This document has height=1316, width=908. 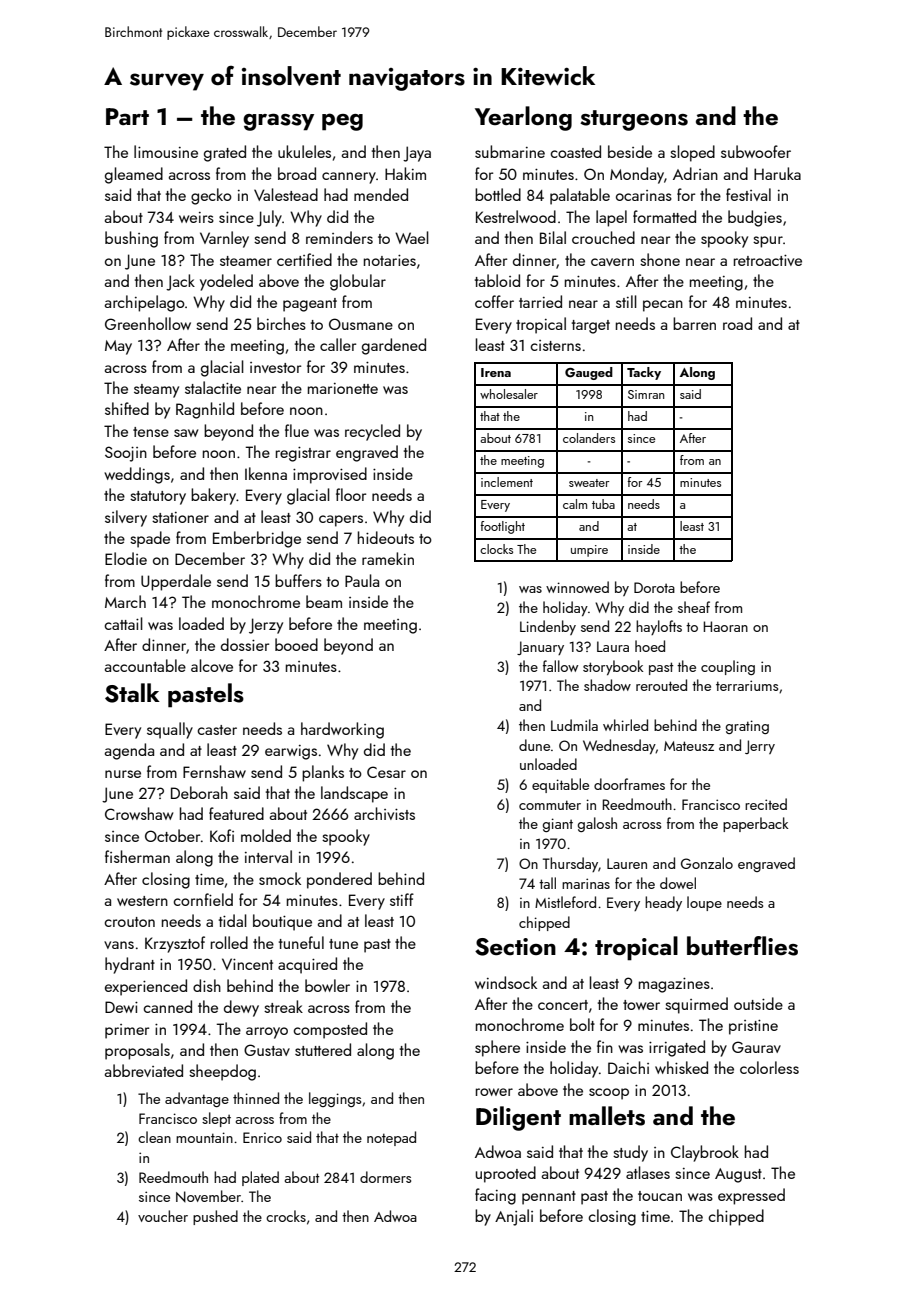 I want to click on Haruka, so click(x=777, y=173).
